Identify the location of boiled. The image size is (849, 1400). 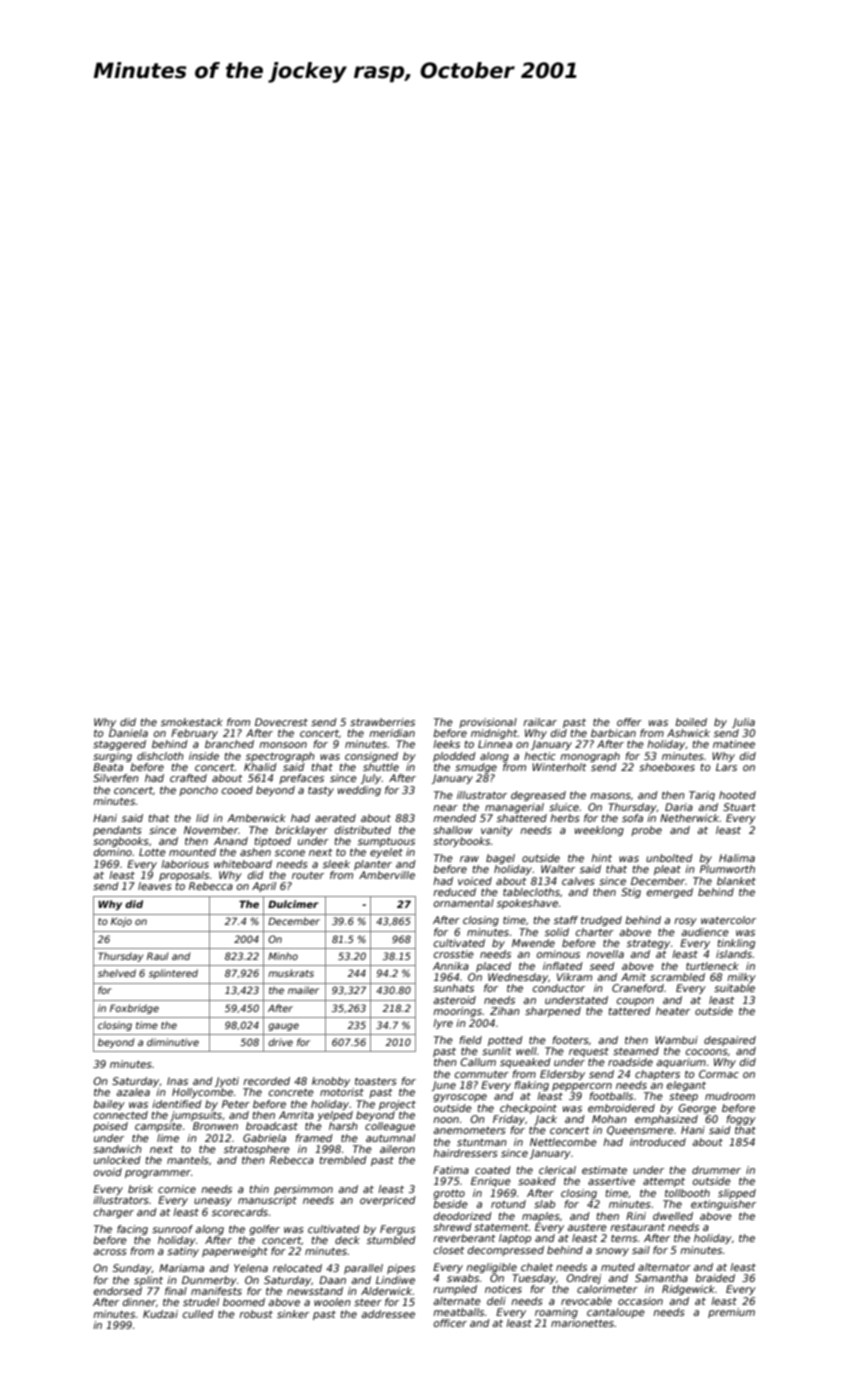
(691, 722).
